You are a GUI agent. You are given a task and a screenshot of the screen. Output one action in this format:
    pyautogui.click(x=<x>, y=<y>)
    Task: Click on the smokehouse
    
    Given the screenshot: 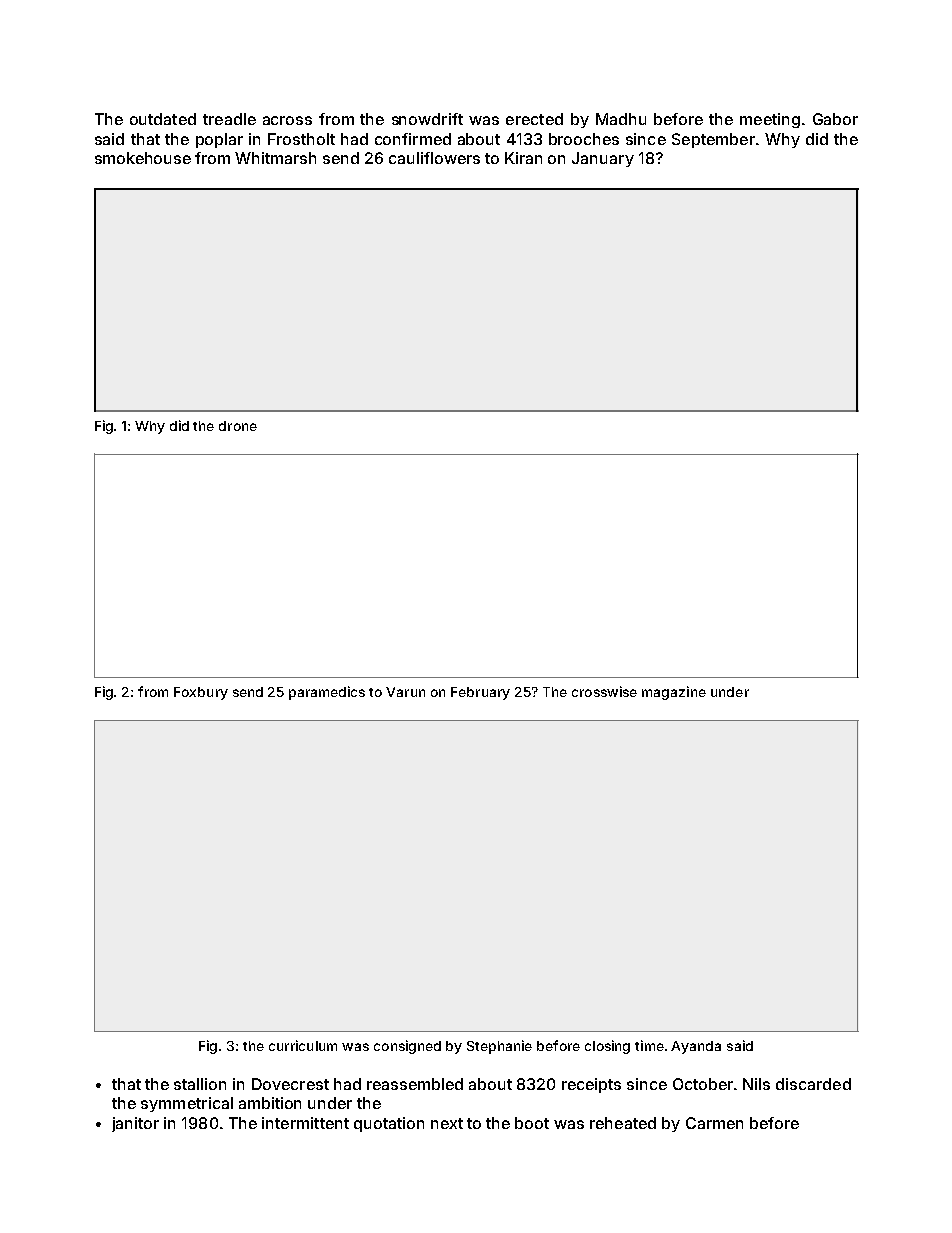 What is the action you would take?
    pyautogui.click(x=143, y=158)
